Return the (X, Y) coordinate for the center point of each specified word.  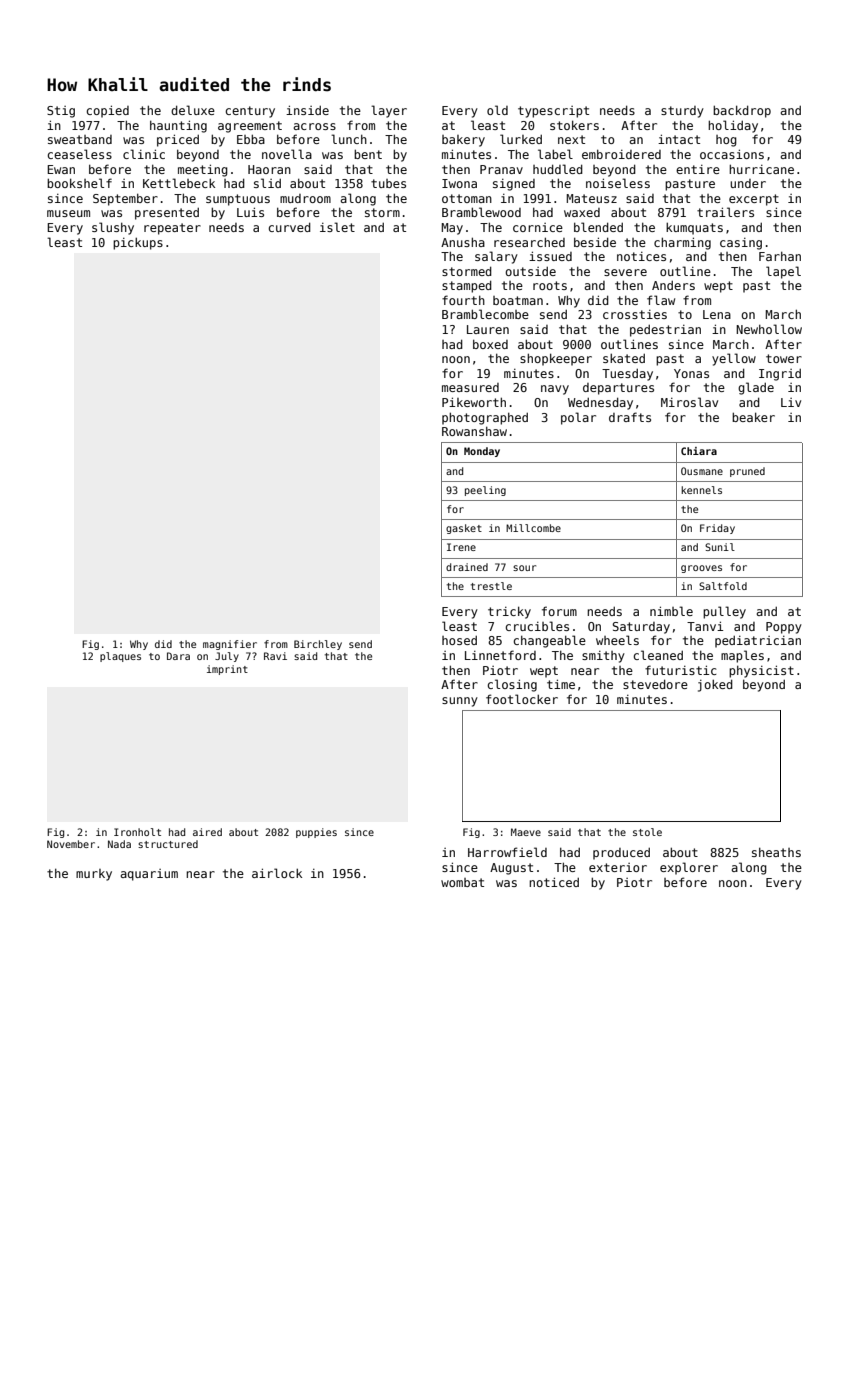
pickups (138, 243)
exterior (618, 867)
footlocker (522, 699)
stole (647, 832)
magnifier (230, 645)
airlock (277, 873)
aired (207, 832)
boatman (518, 300)
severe (625, 272)
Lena (717, 314)
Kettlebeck (179, 183)
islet (337, 227)
